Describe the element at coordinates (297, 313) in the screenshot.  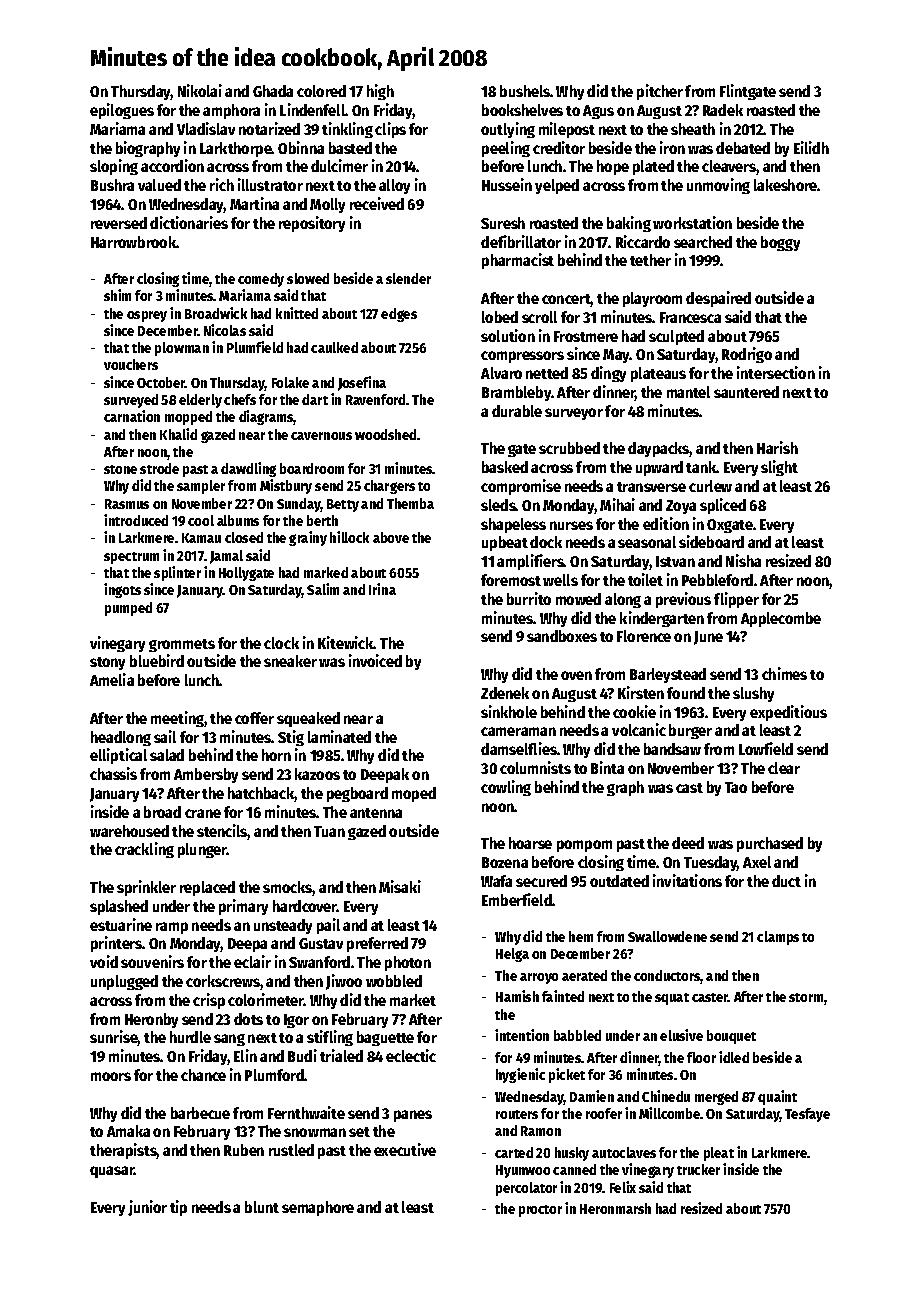
I see `knitted` at that location.
